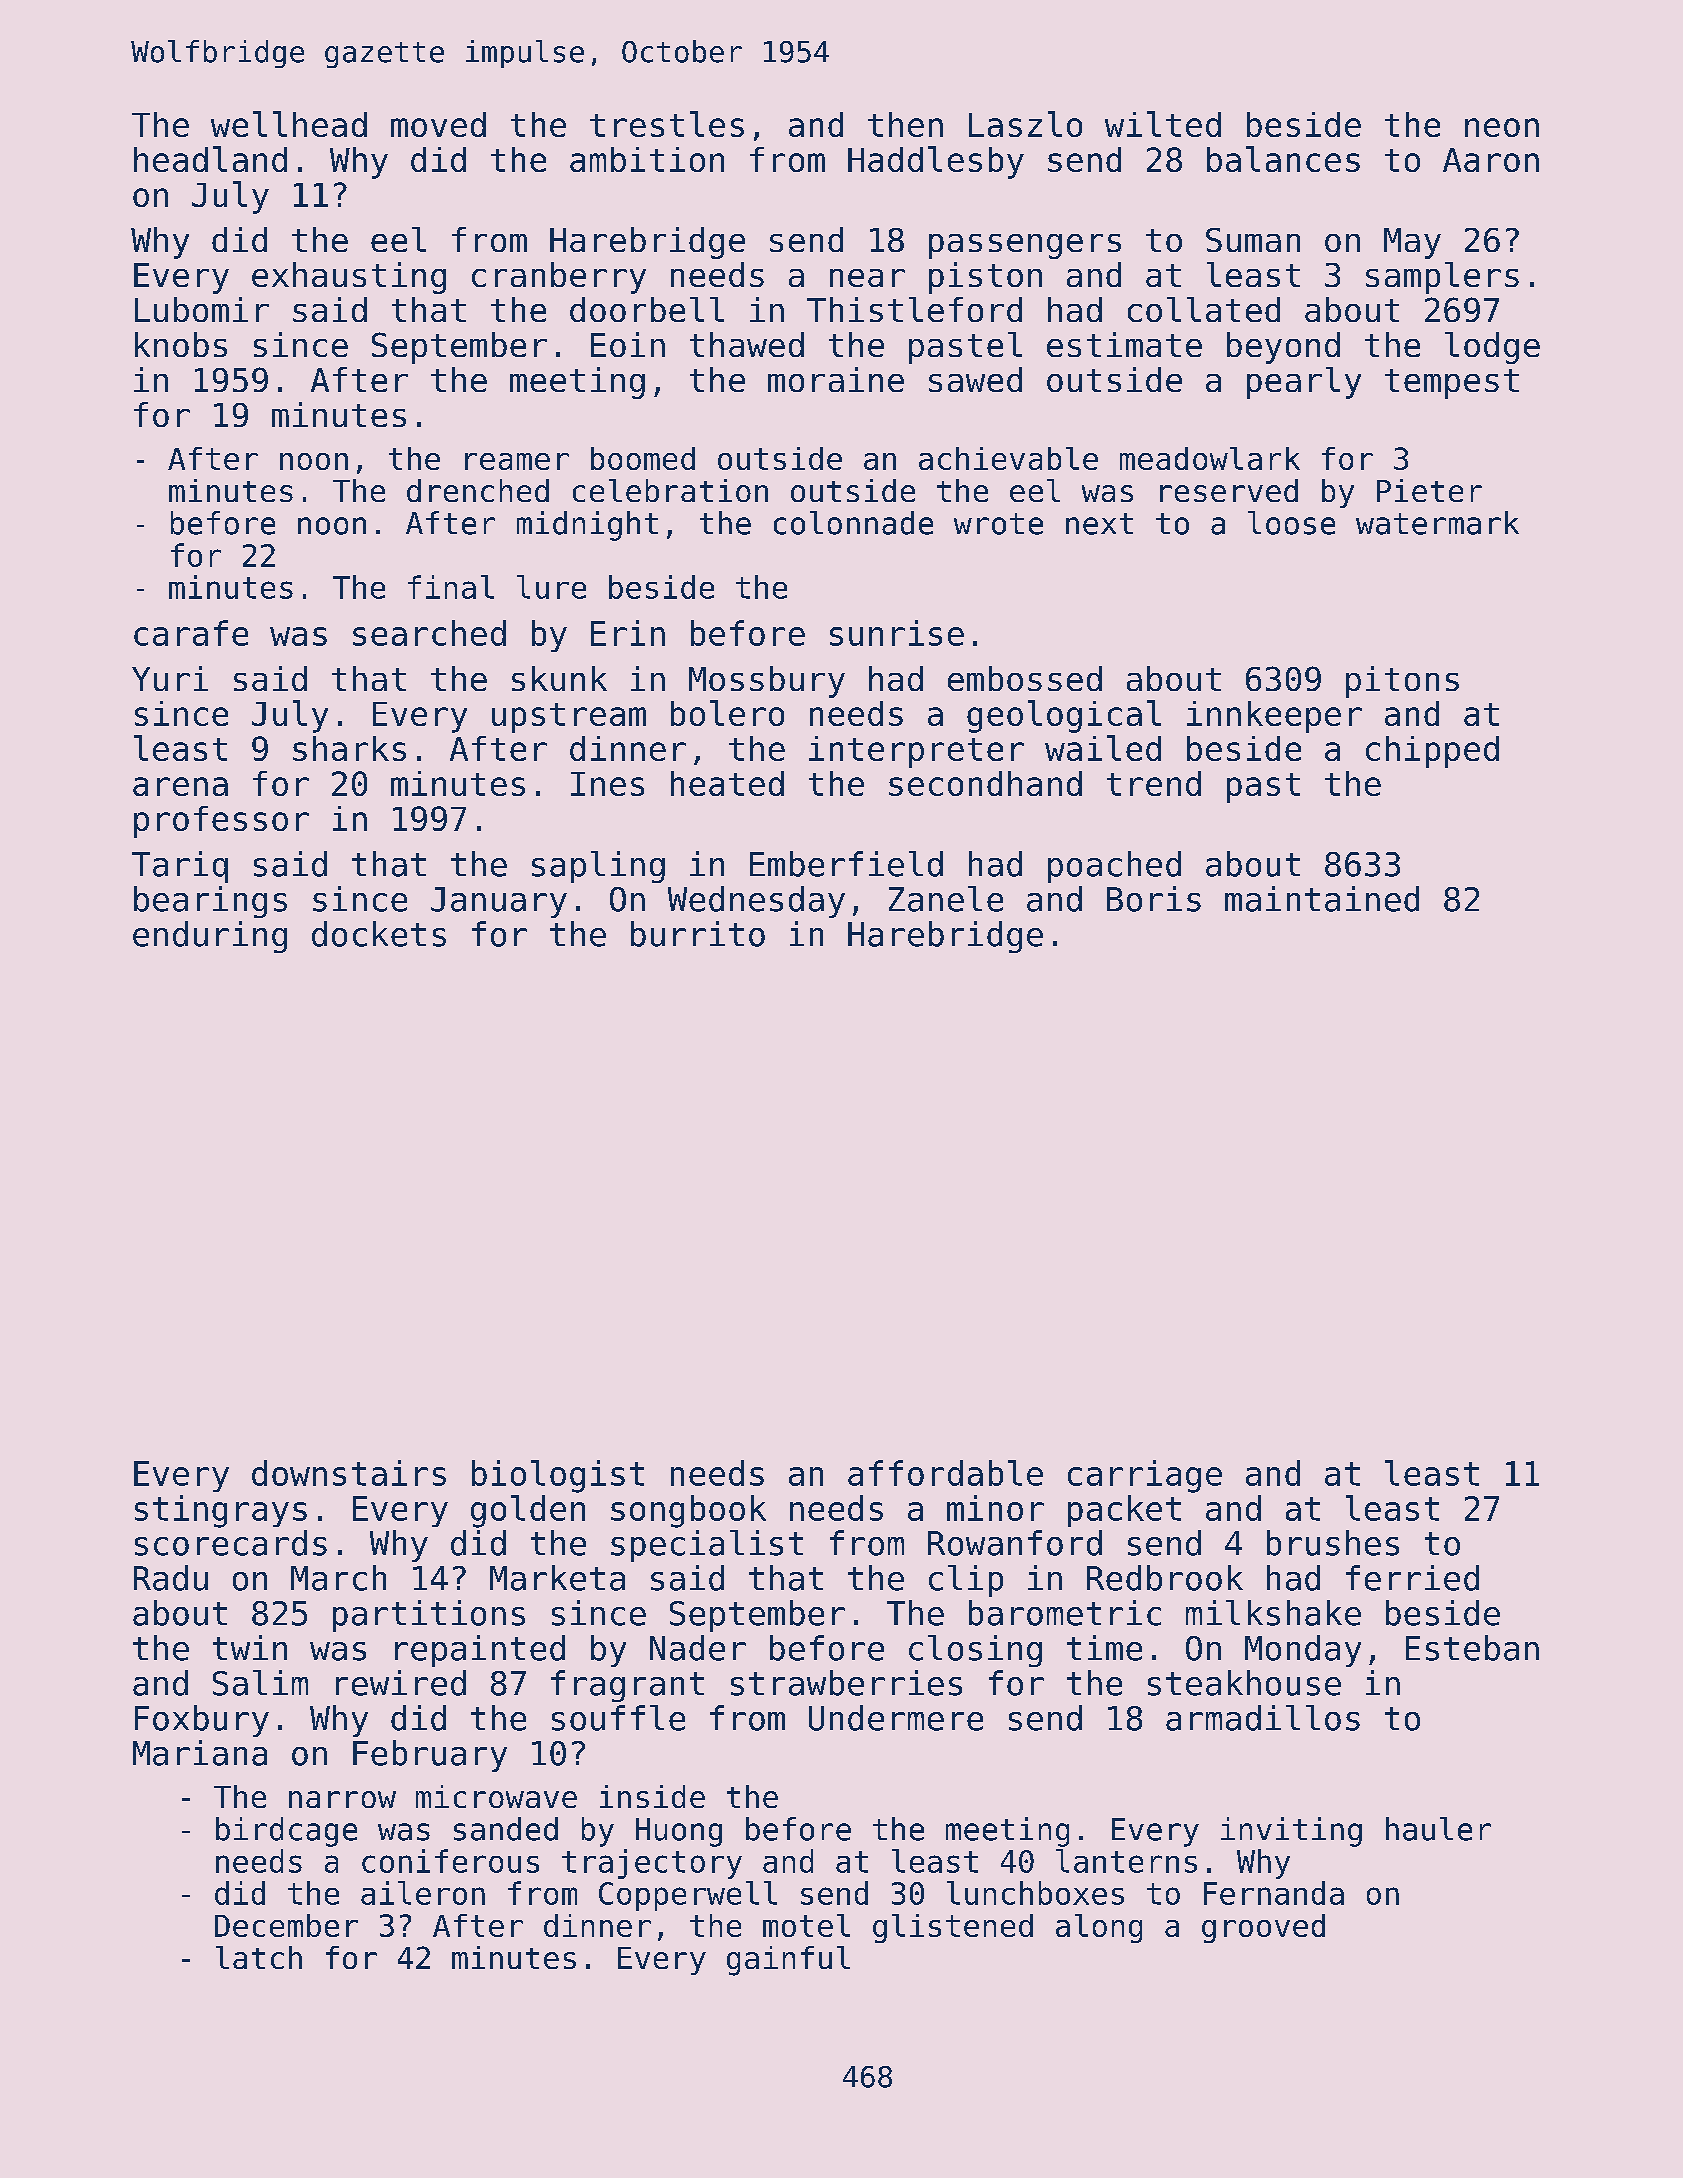  What do you see at coordinates (867, 278) in the image?
I see `near` at bounding box center [867, 278].
